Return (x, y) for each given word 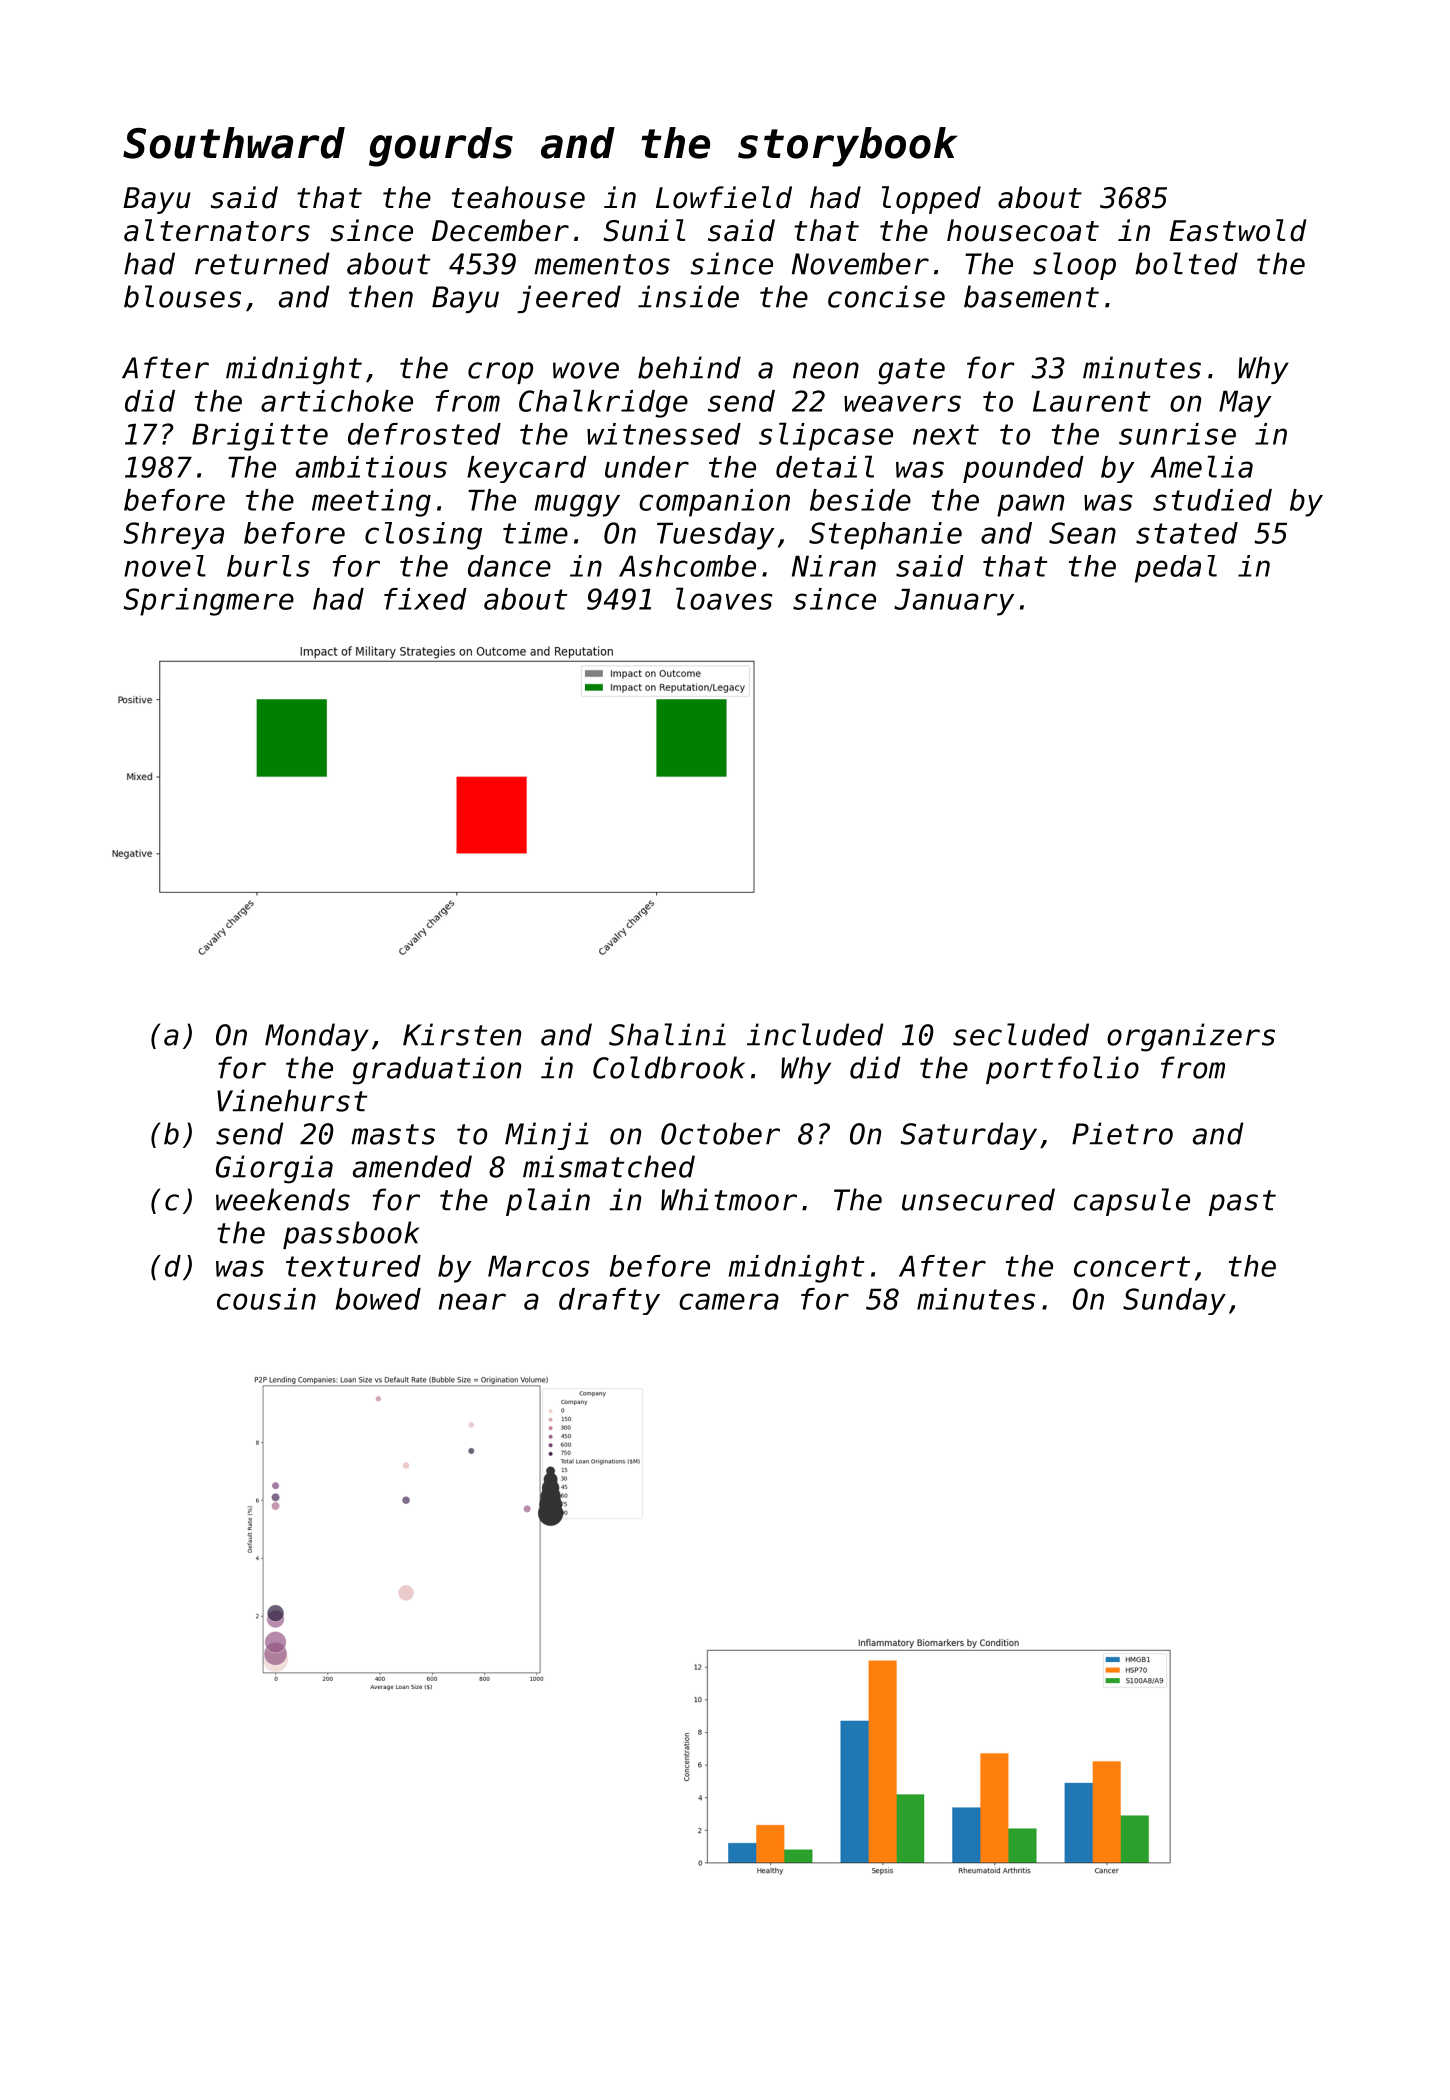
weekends (283, 1199)
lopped (931, 200)
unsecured (978, 1199)
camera (729, 1301)
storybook (847, 147)
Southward (234, 143)
